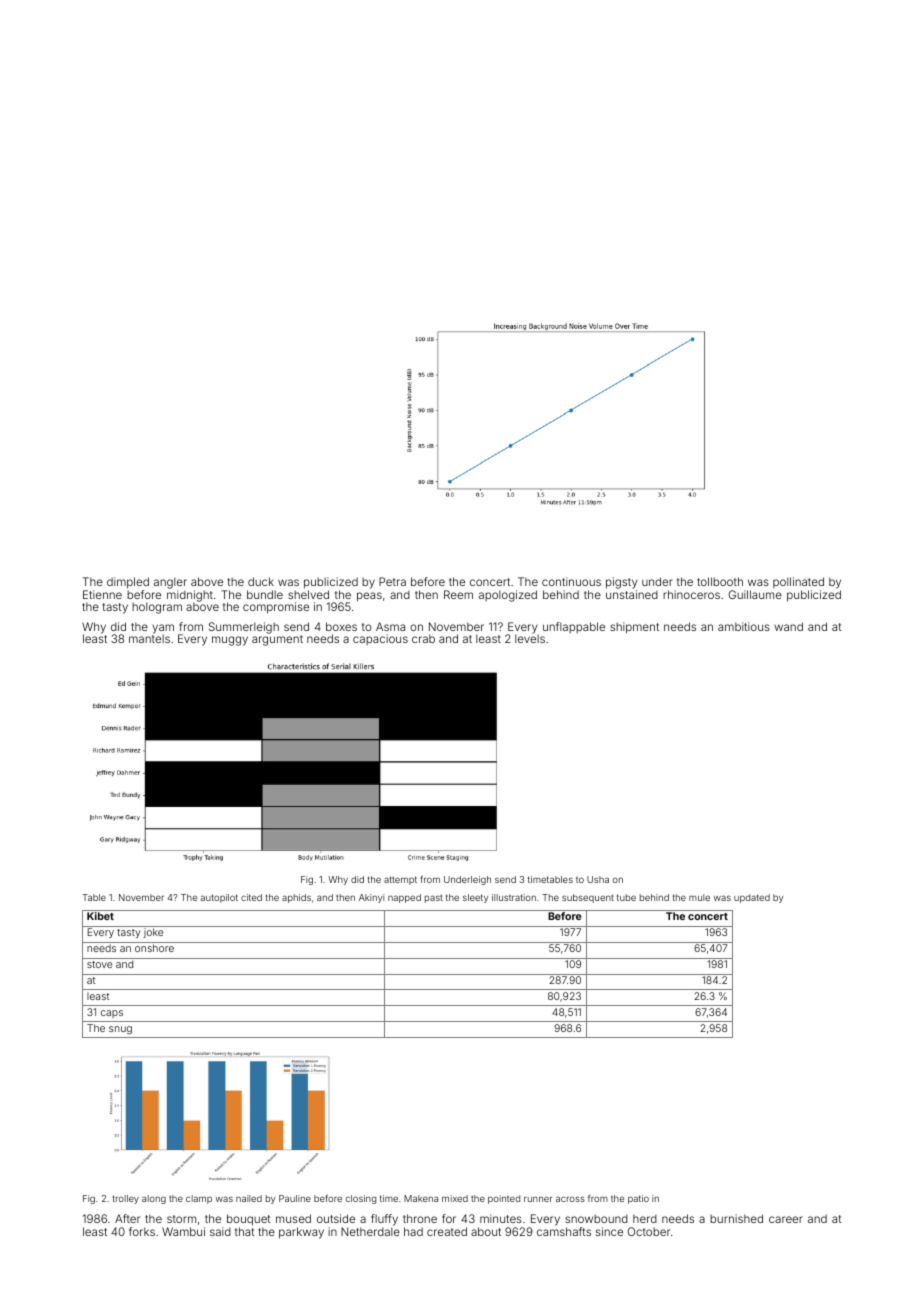  I want to click on Usha, so click(598, 879).
